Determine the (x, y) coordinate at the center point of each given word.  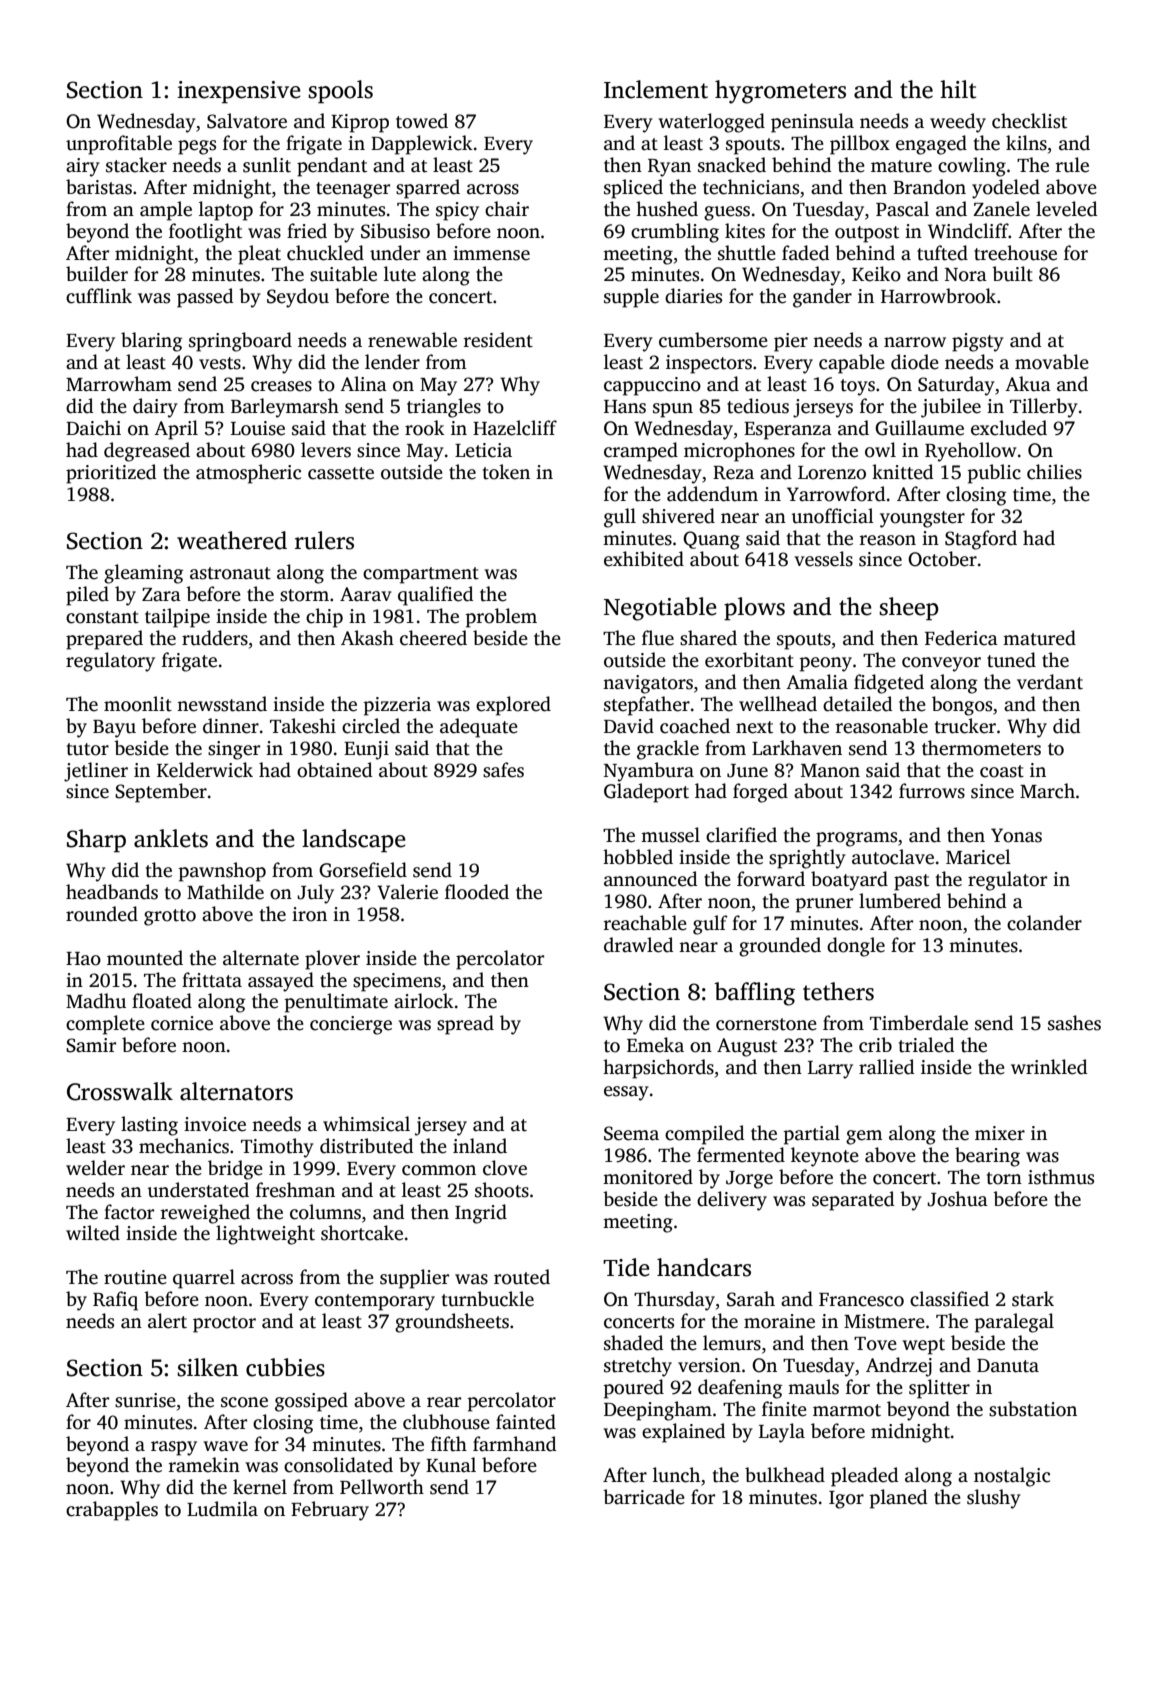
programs (856, 839)
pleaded (864, 1477)
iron (309, 914)
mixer (1000, 1133)
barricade (644, 1497)
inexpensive (239, 92)
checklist (1029, 121)
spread (465, 1025)
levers (326, 450)
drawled (638, 945)
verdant (1050, 682)
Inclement (656, 89)
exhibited (644, 559)
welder (95, 1168)
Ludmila (222, 1509)
